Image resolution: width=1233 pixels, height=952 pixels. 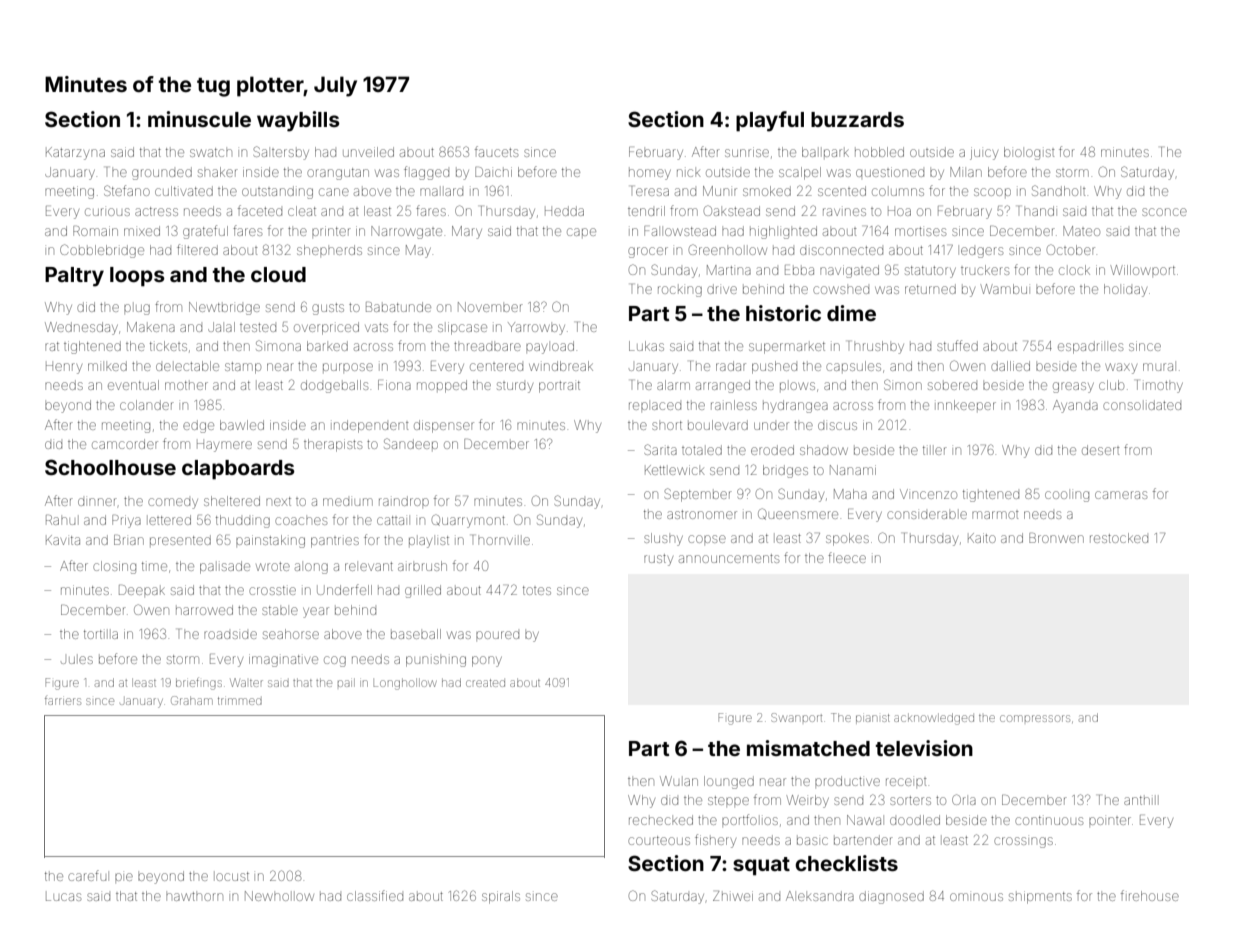 I want to click on homey, so click(x=650, y=174).
